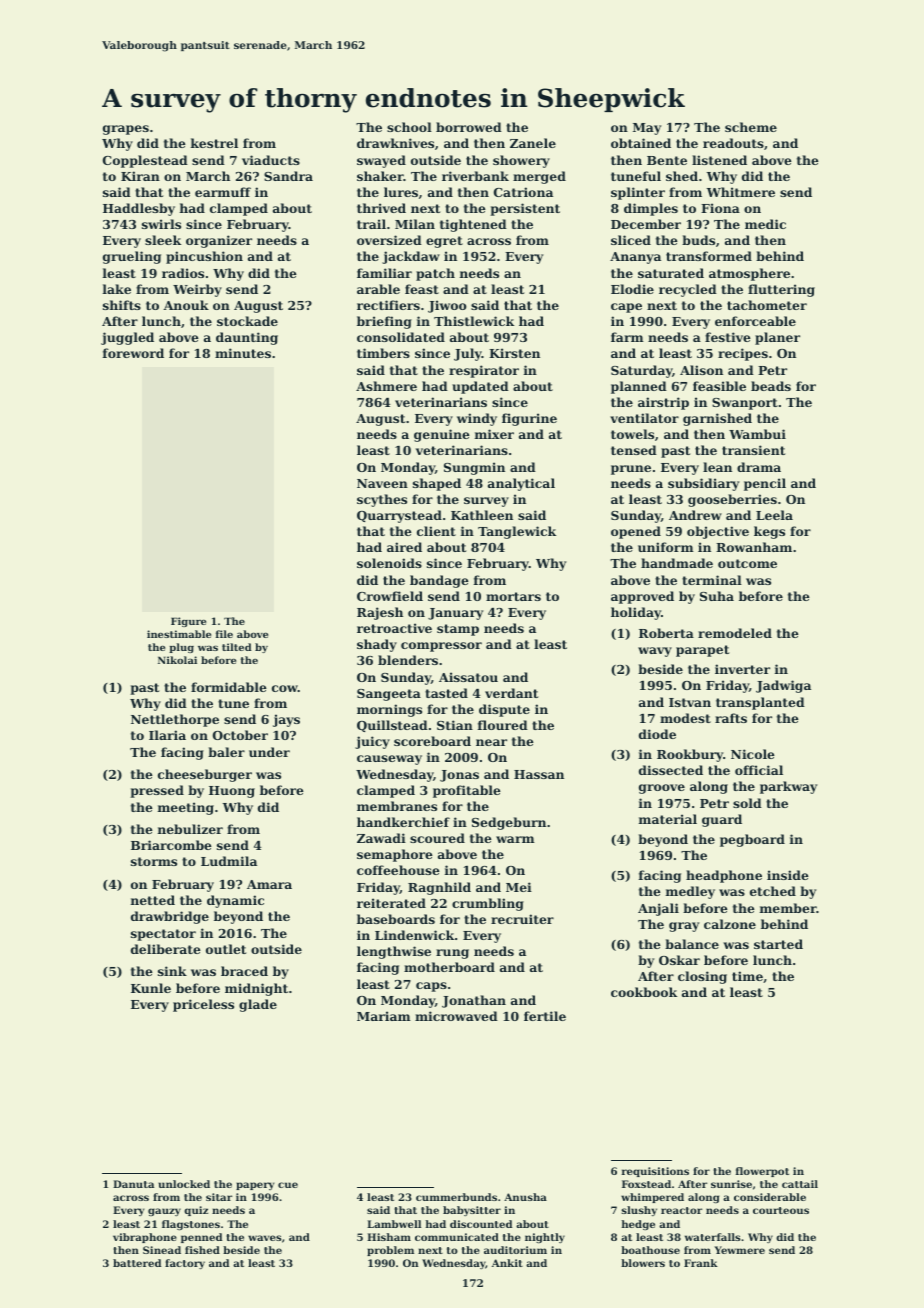  Describe the element at coordinates (647, 129) in the screenshot. I see `May` at that location.
